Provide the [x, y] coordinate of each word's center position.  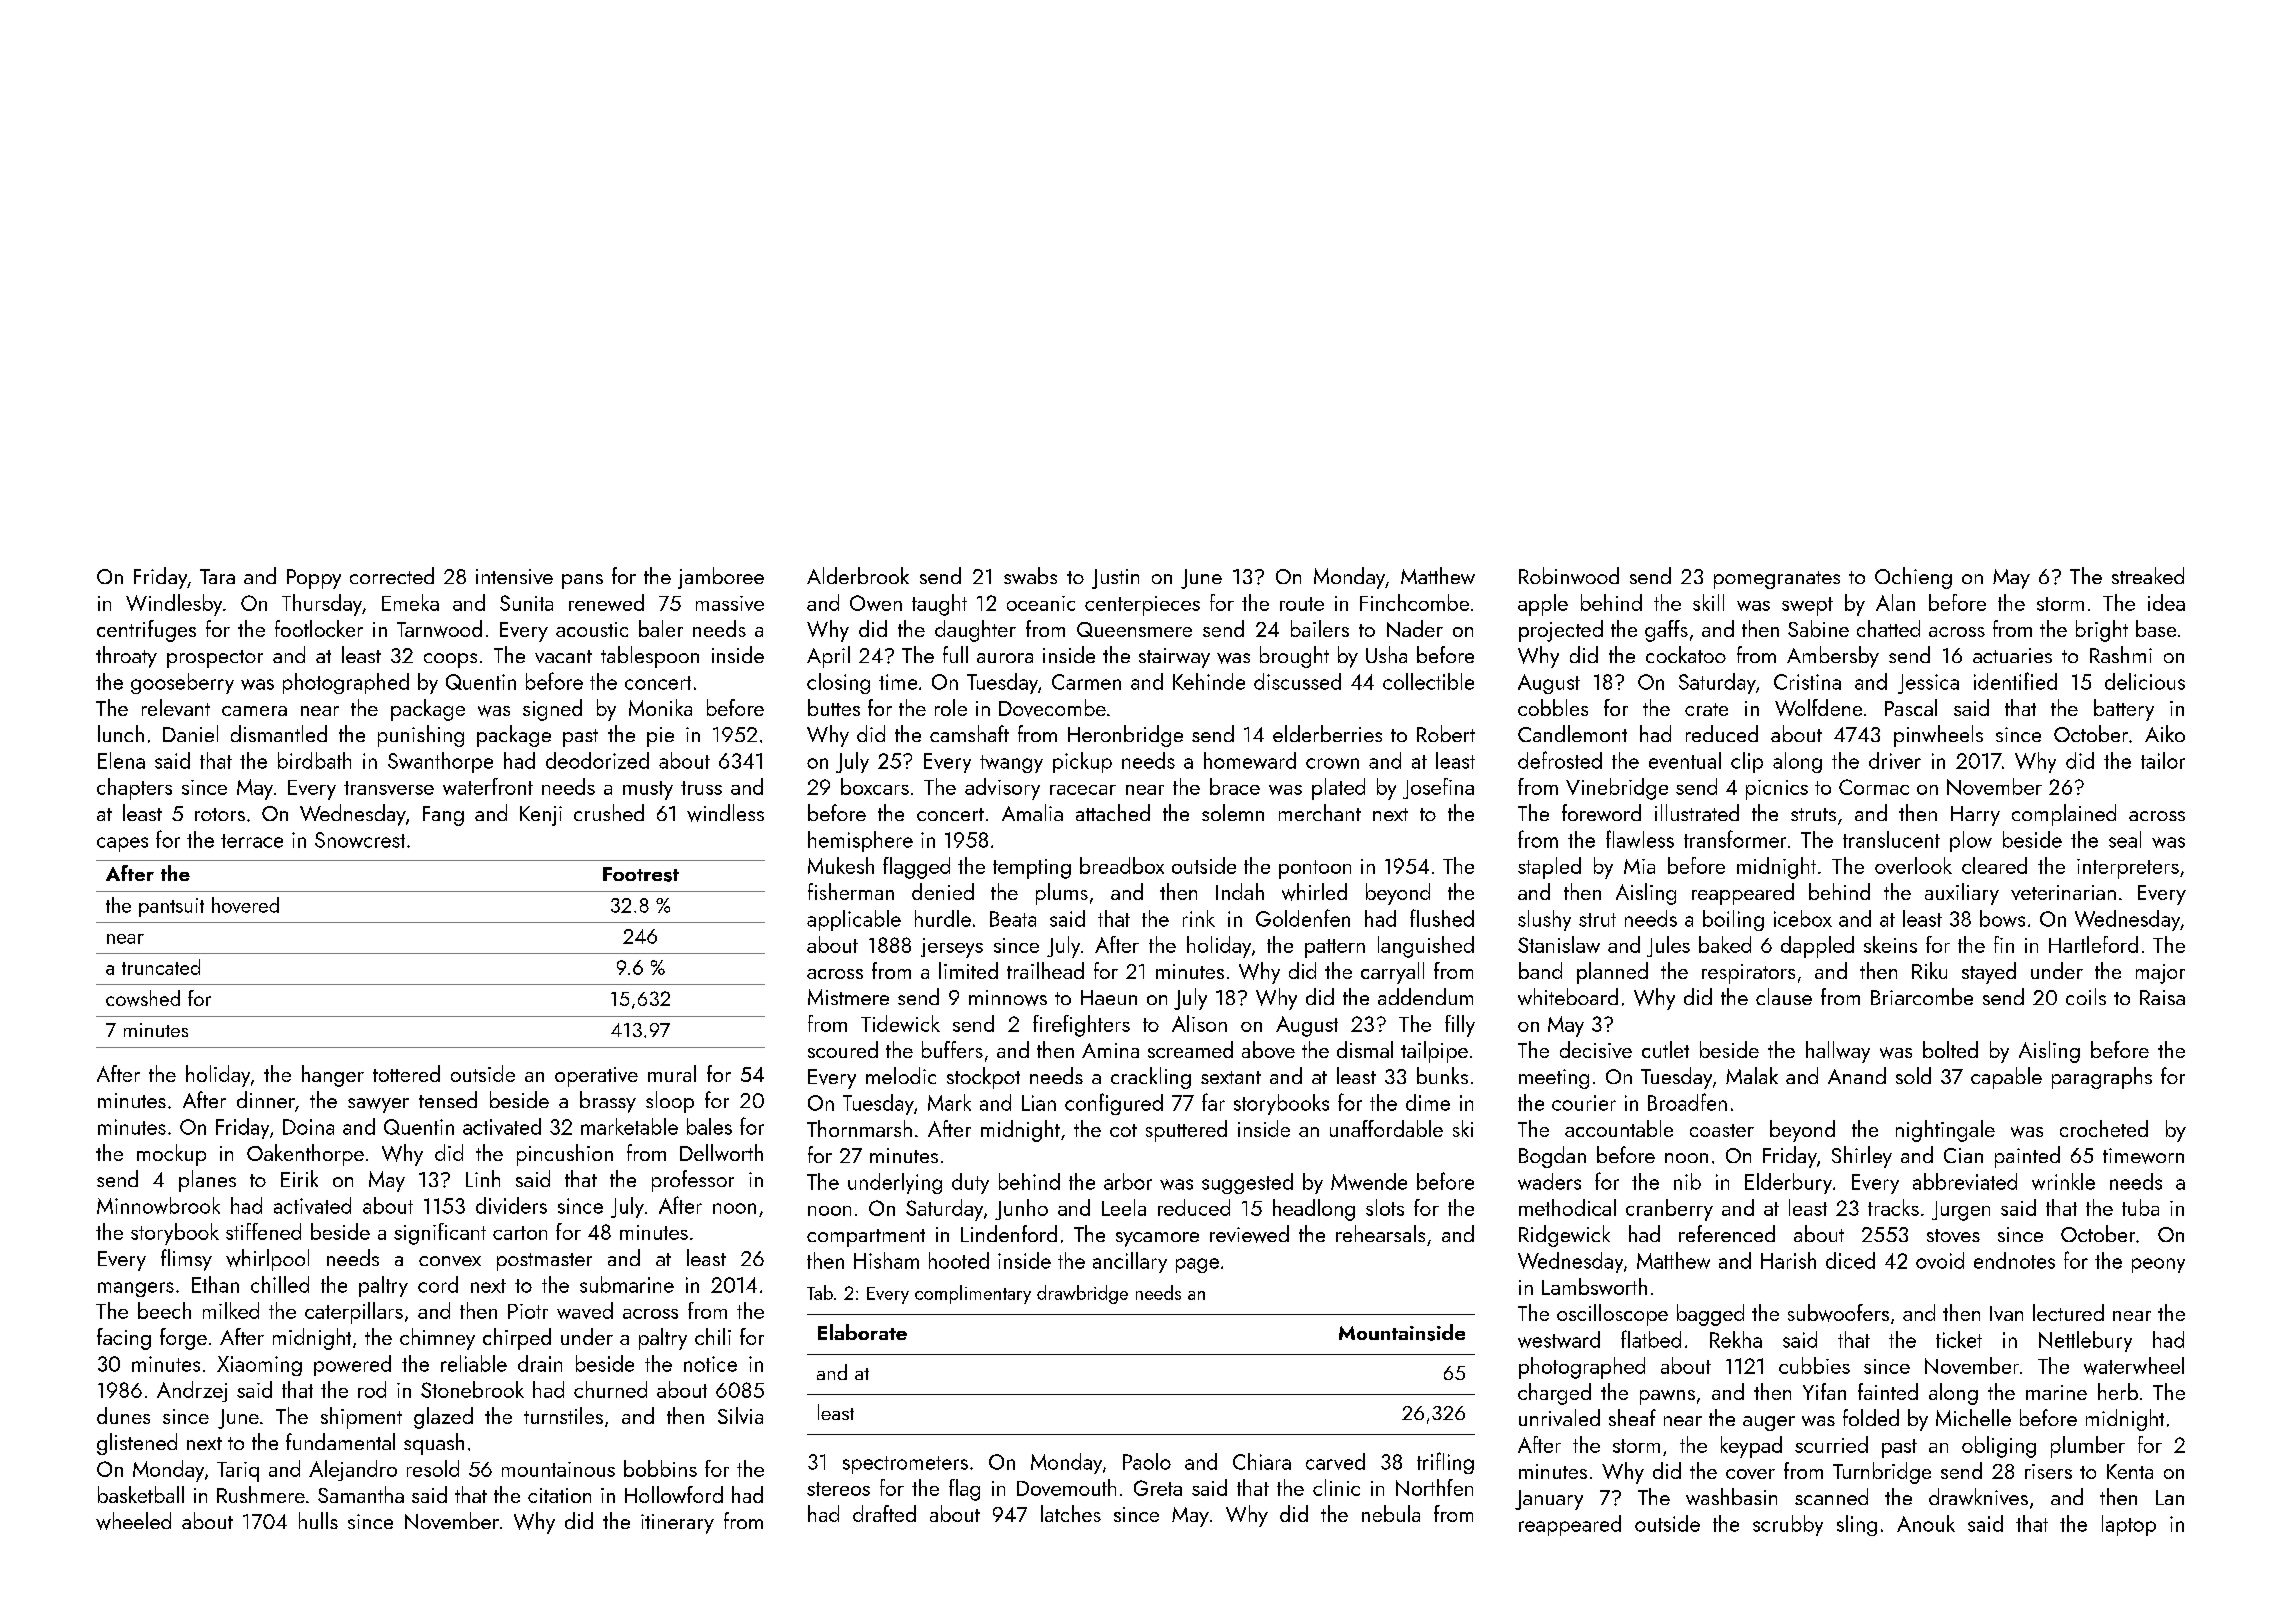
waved [585, 1310]
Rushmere [261, 1494]
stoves [1953, 1235]
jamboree [721, 578]
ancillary [1130, 1262]
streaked [2148, 575]
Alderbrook [858, 575]
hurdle [943, 918]
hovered [245, 905]
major [2160, 974]
